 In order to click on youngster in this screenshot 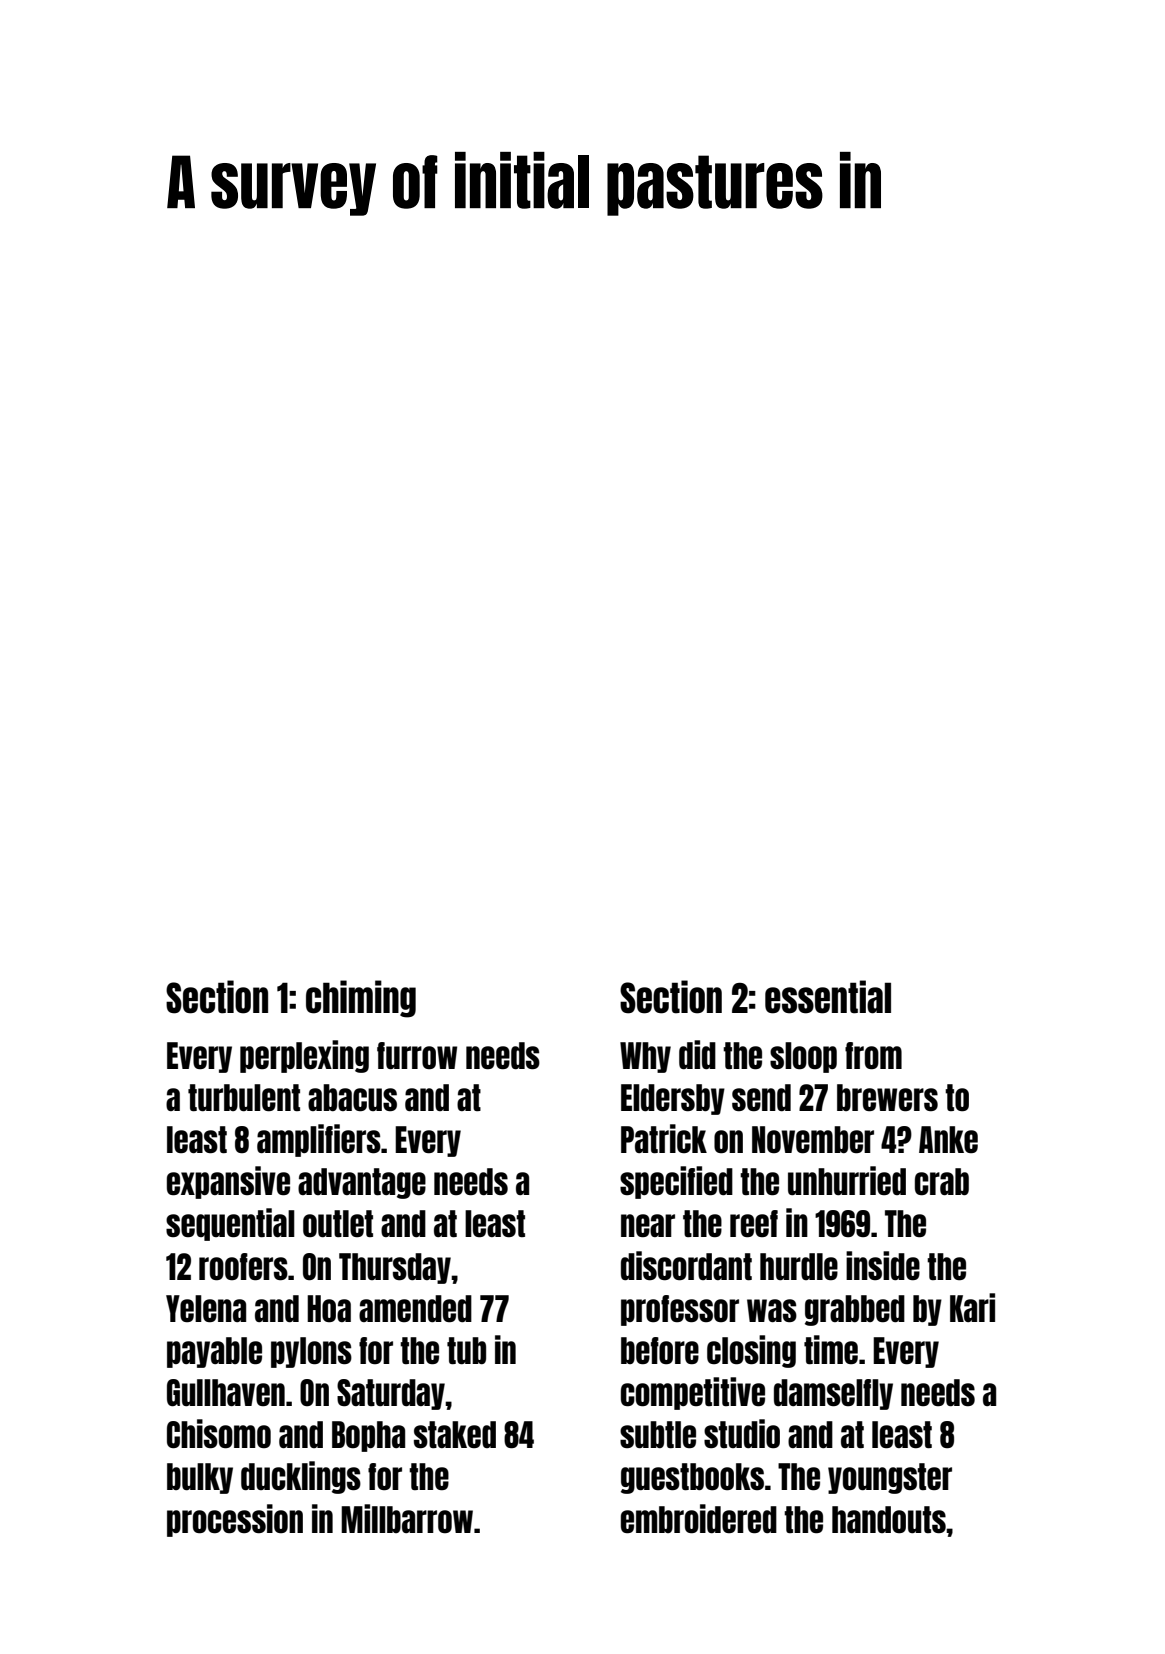, I will do `click(890, 1478)`.
